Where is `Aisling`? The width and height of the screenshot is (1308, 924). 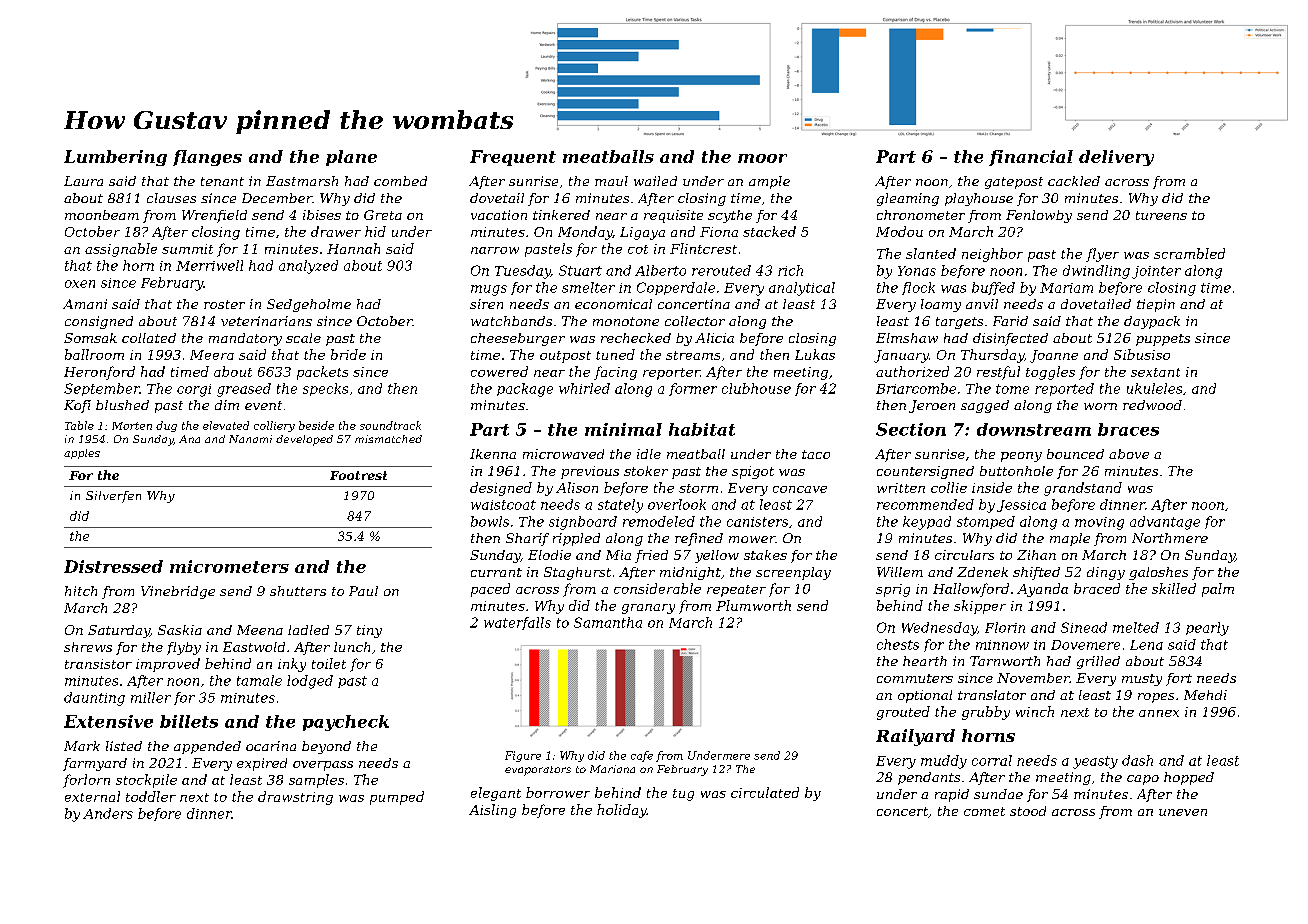
Aisling is located at coordinates (492, 811).
